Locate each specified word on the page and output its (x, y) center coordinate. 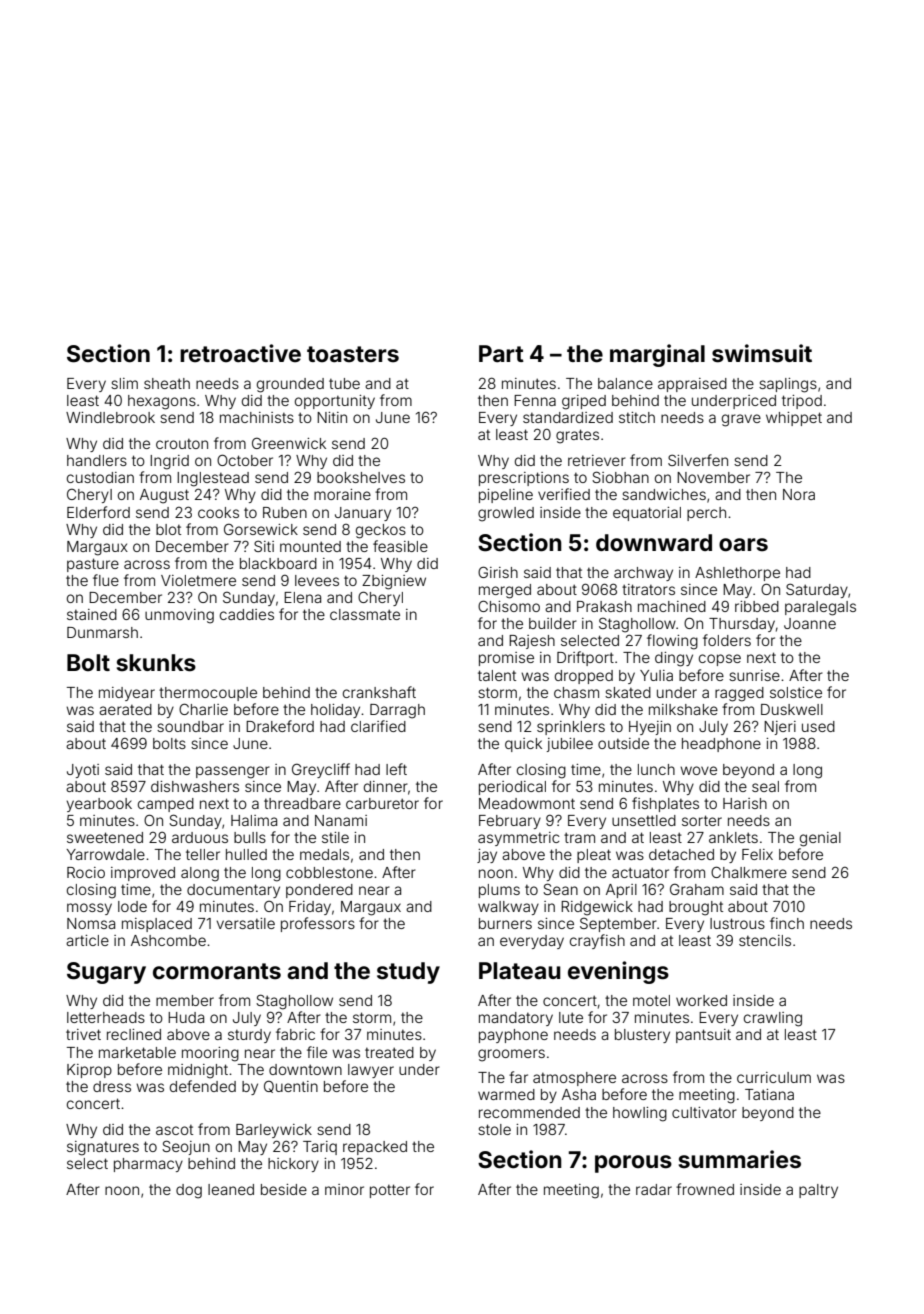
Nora (799, 494)
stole (494, 1129)
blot (168, 529)
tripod (802, 402)
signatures (103, 1148)
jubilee (570, 745)
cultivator (704, 1112)
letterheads (106, 1017)
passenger (233, 772)
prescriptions (524, 479)
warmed (506, 1094)
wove (698, 770)
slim (124, 383)
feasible (400, 546)
